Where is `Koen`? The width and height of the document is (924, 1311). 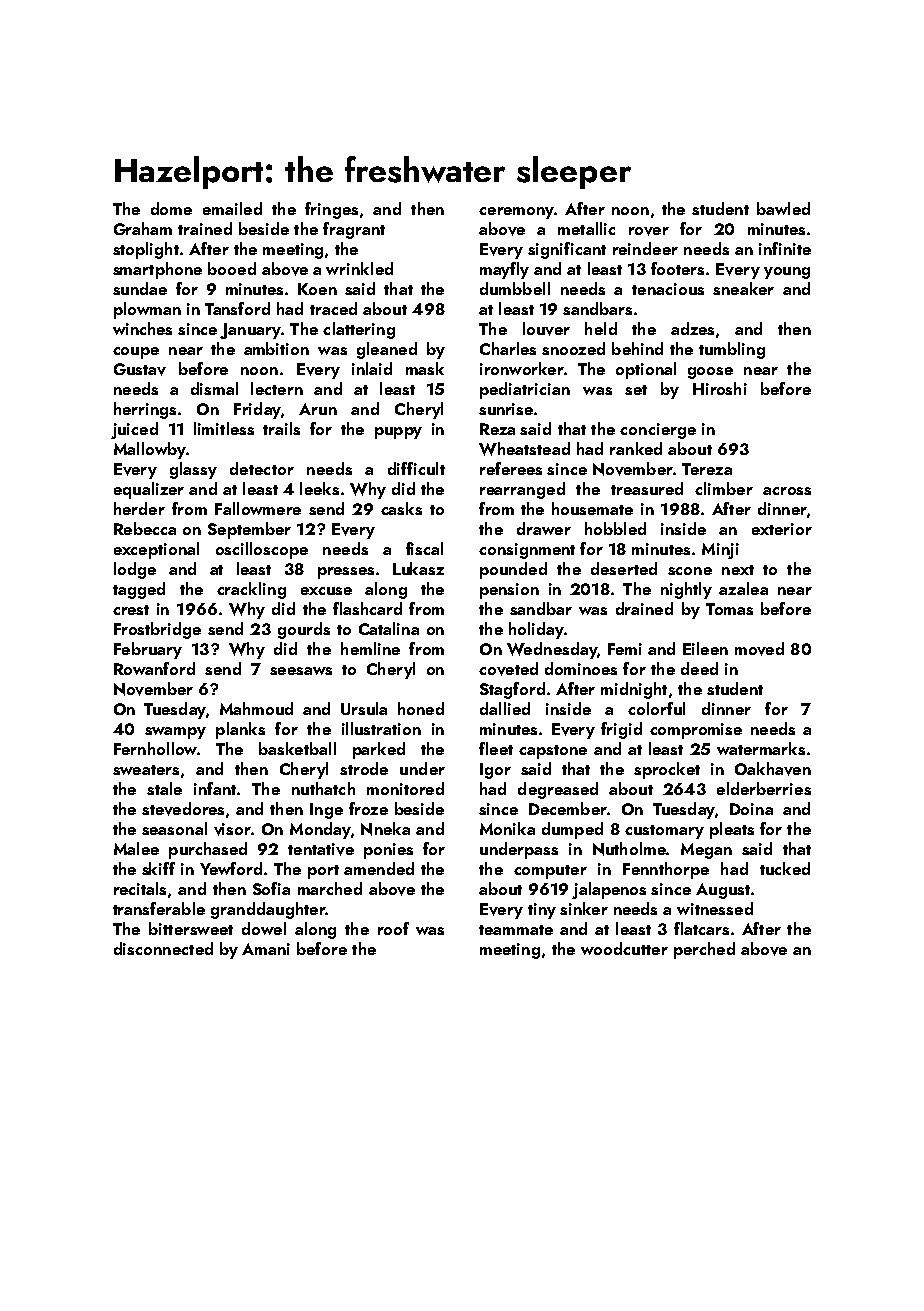 Koen is located at coordinates (317, 289).
